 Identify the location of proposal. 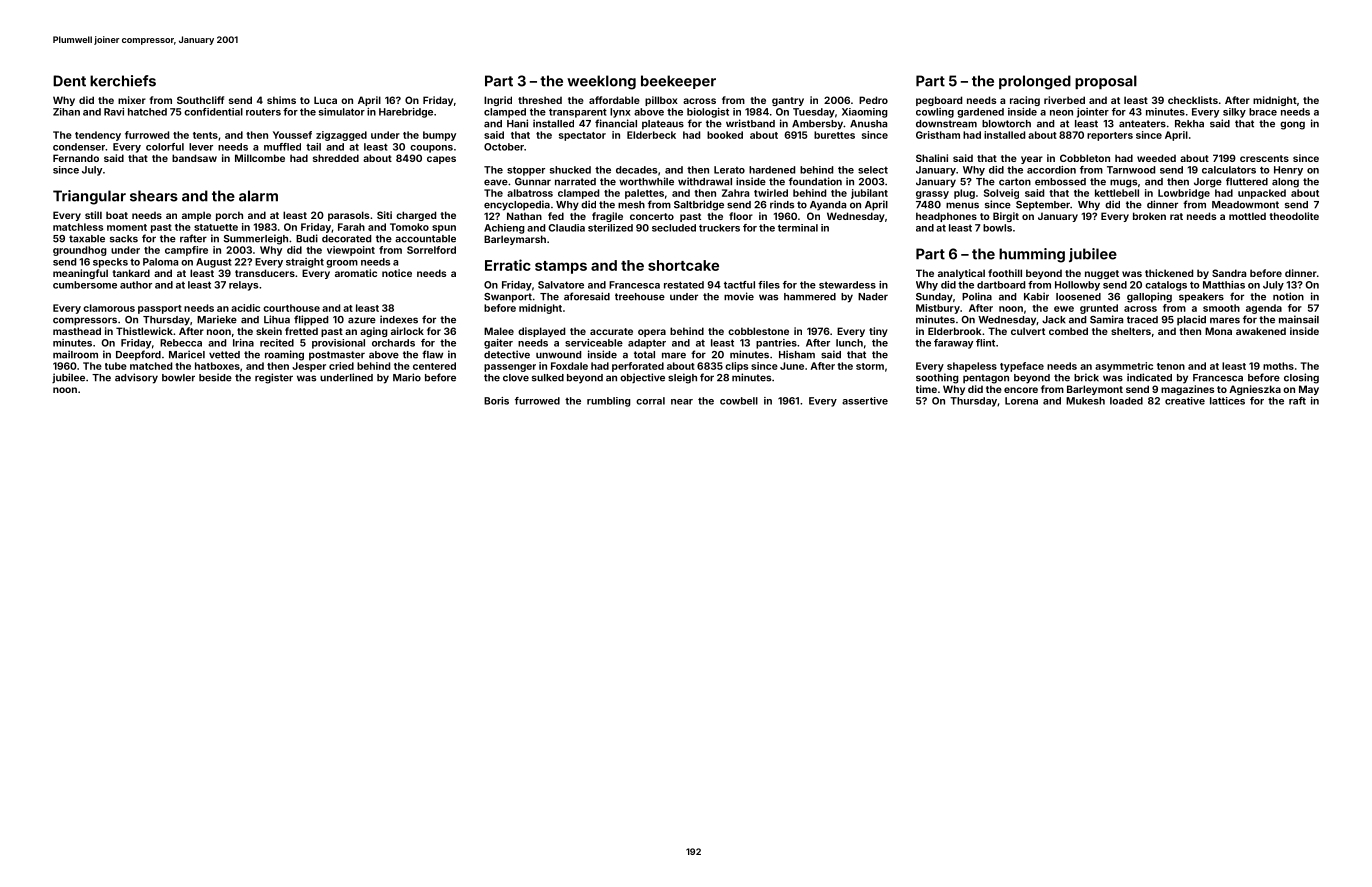
(1106, 82).
